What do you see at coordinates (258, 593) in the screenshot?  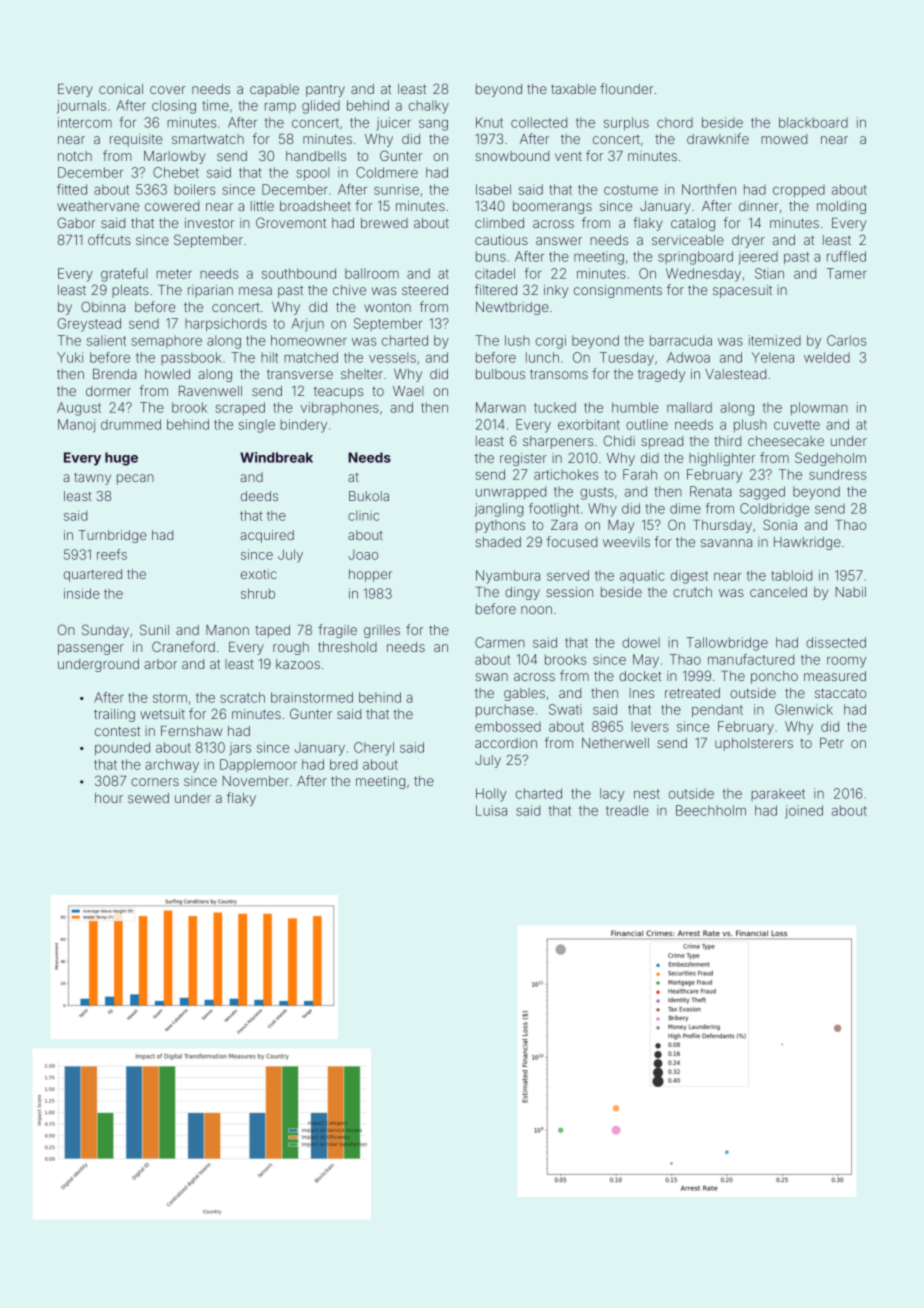 I see `shrub` at bounding box center [258, 593].
